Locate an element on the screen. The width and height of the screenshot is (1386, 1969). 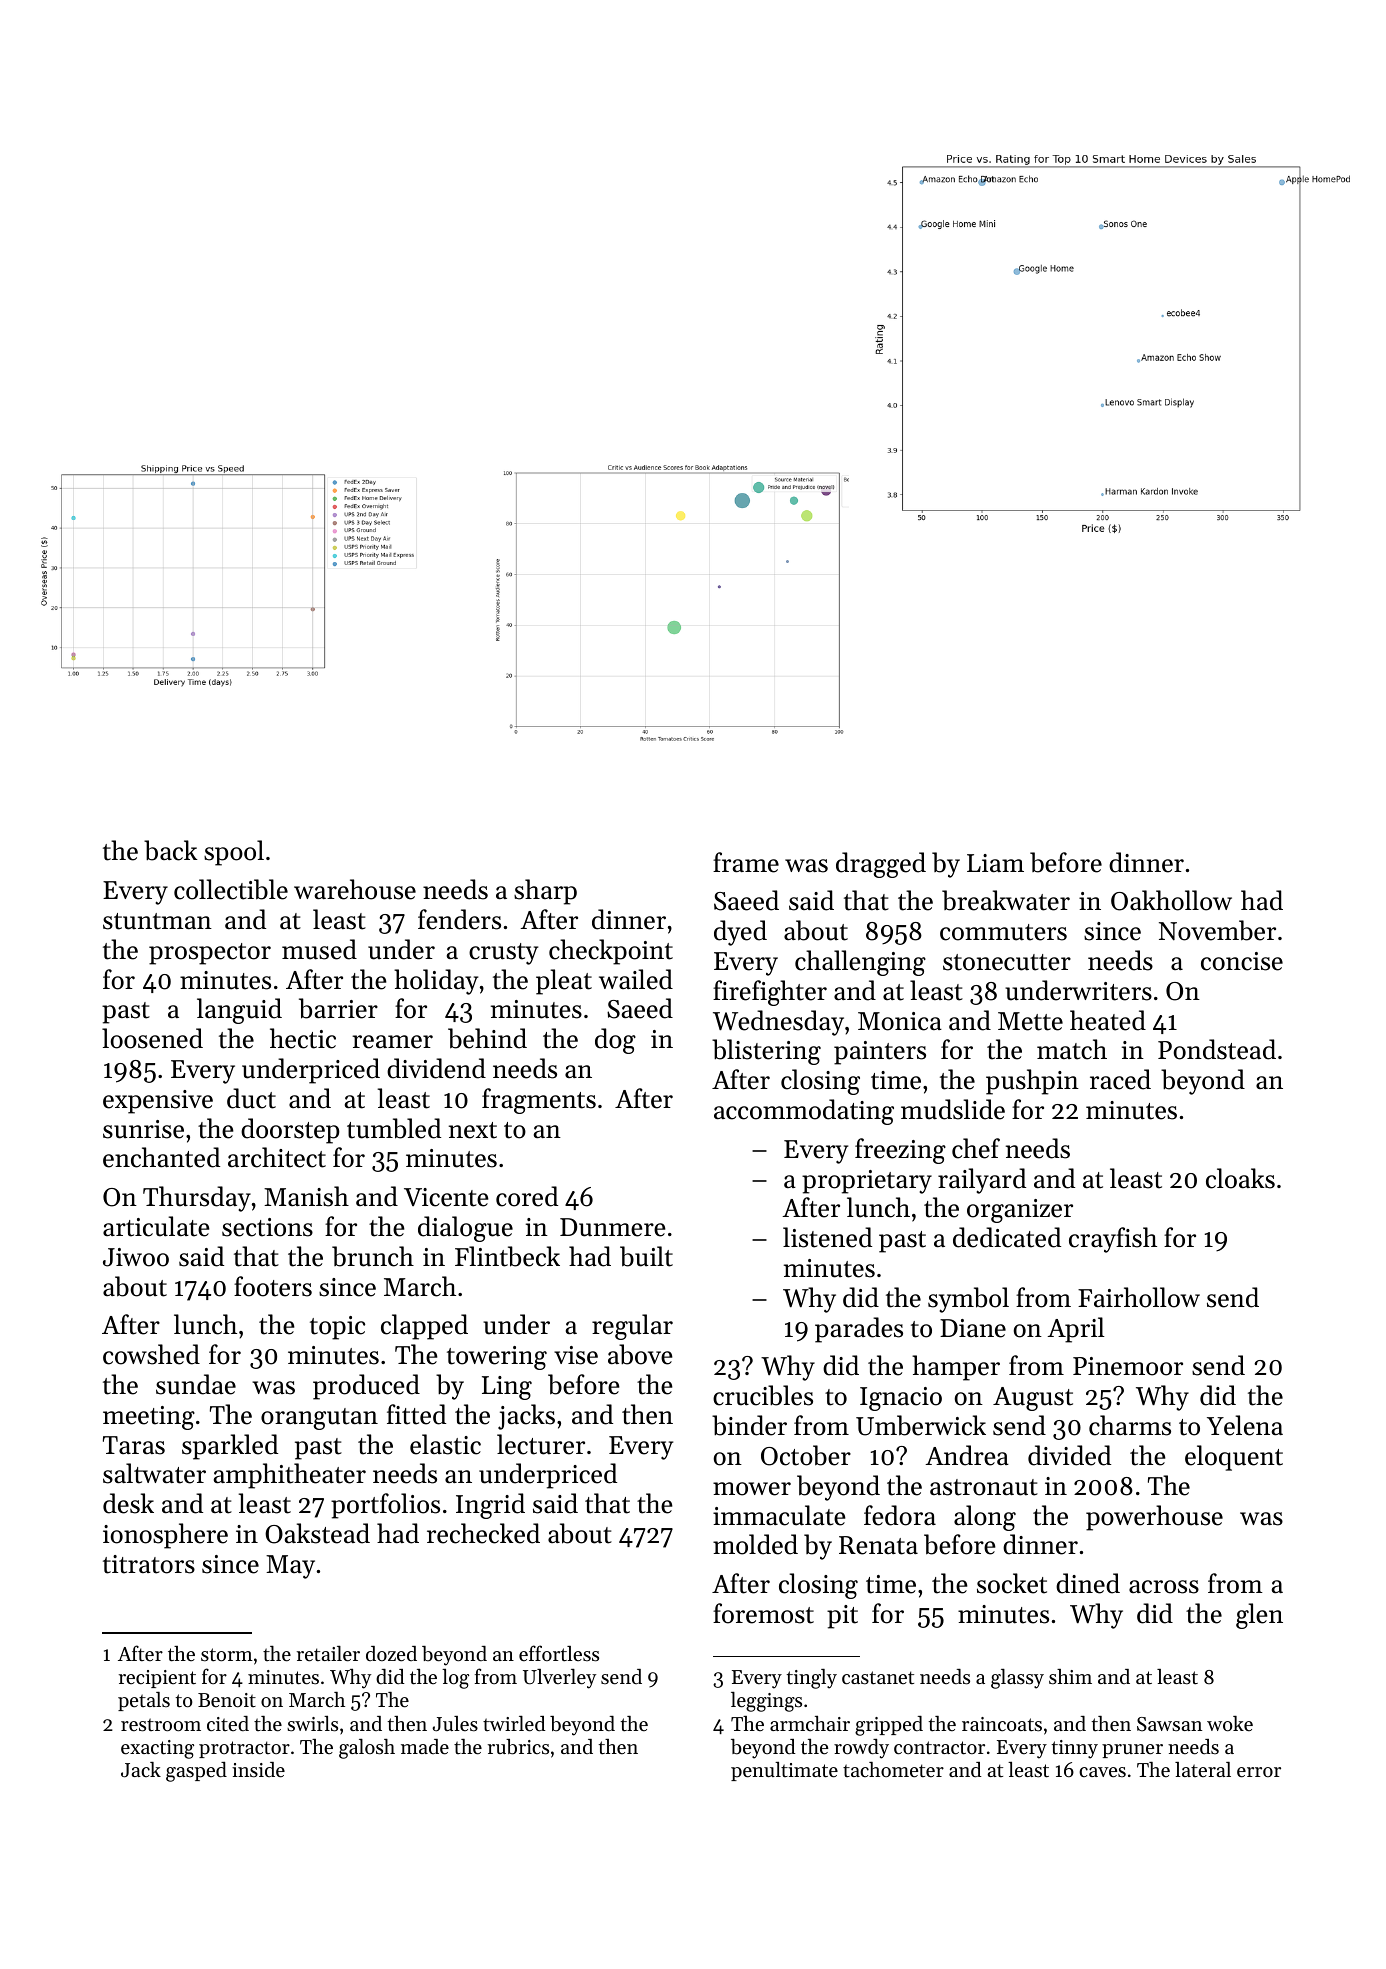
rechecked is located at coordinates (483, 1533).
